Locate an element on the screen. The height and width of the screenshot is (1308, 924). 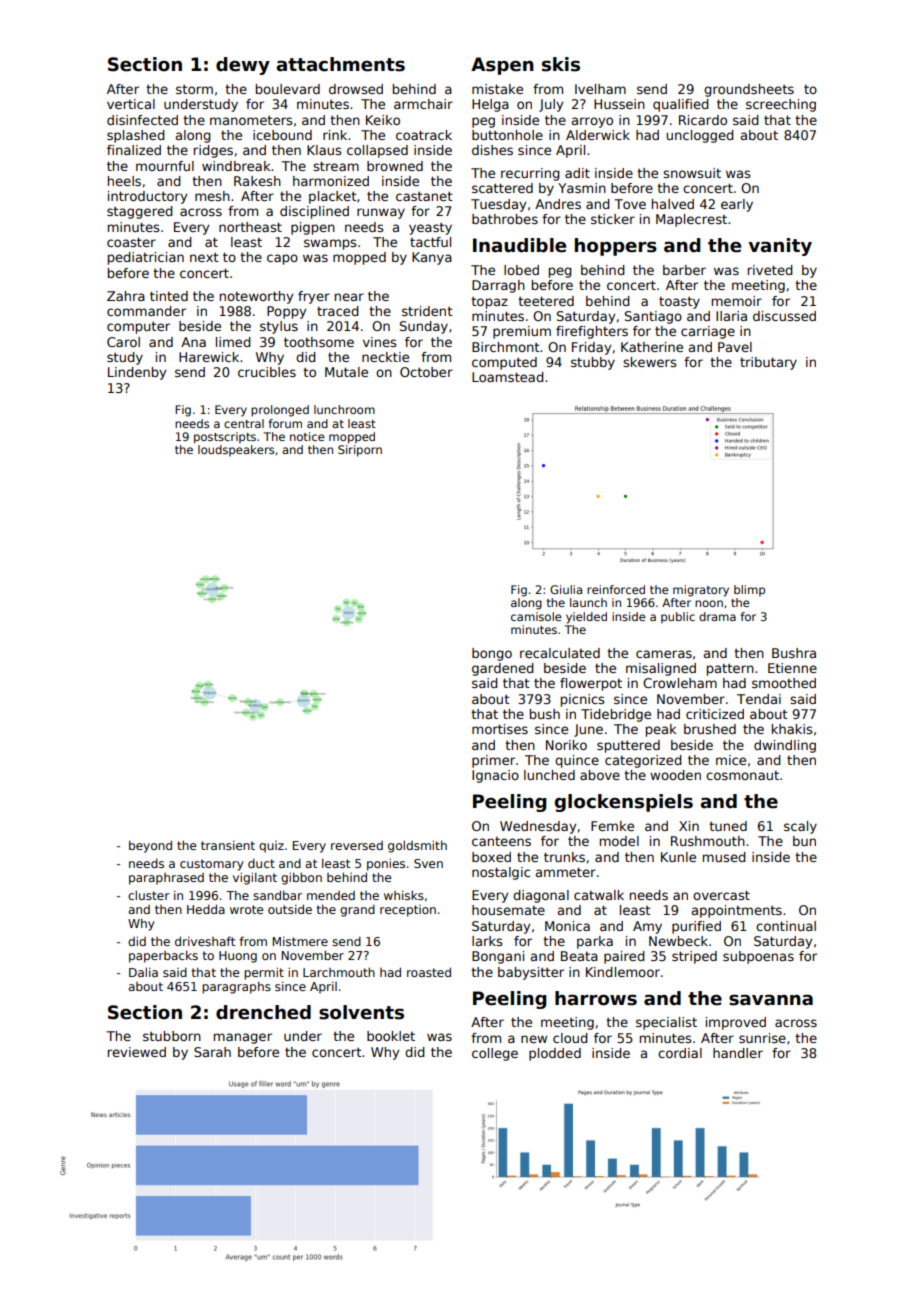
Sarah is located at coordinates (212, 1052).
